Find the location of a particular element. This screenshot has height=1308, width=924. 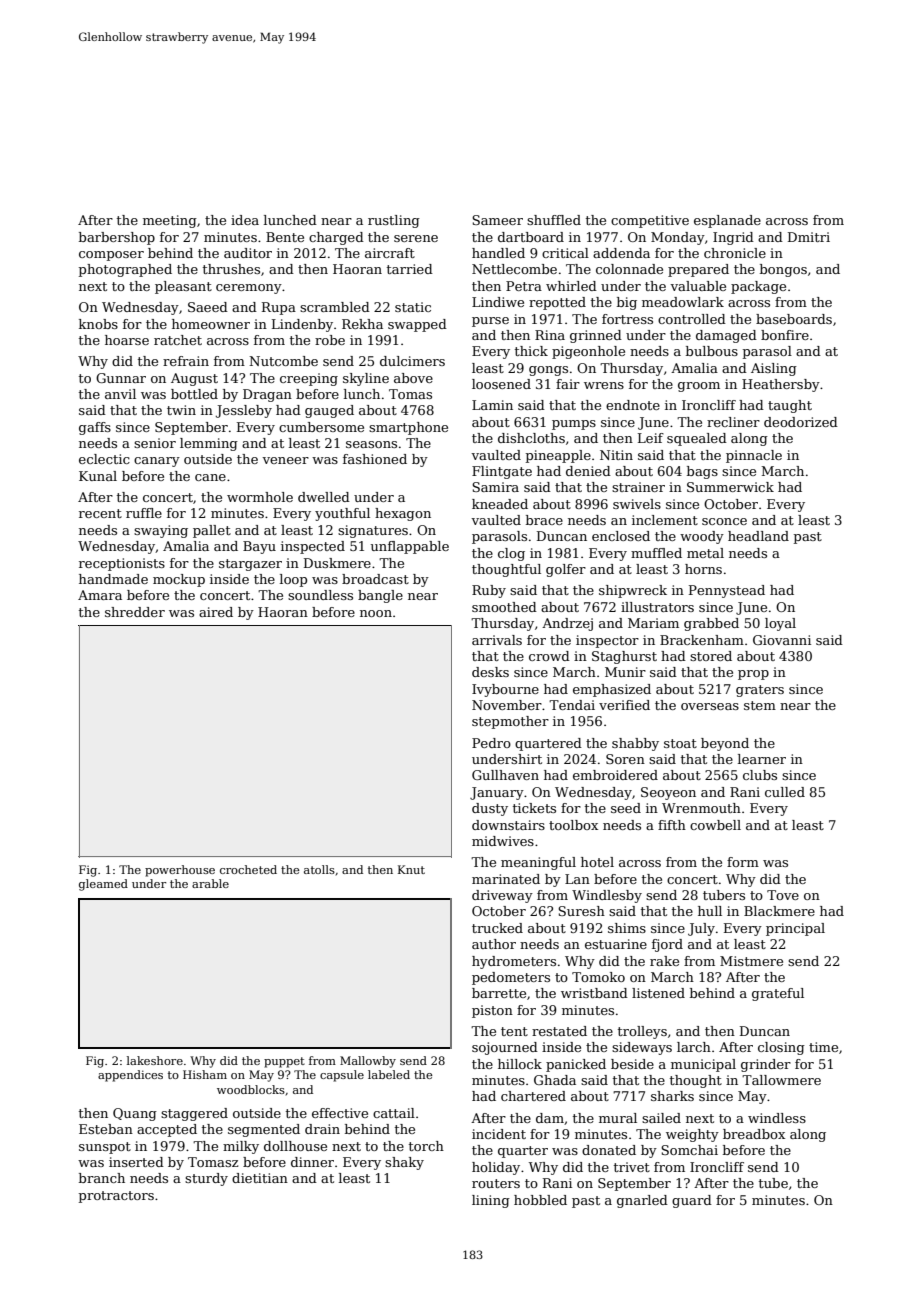

tarried is located at coordinates (410, 269).
